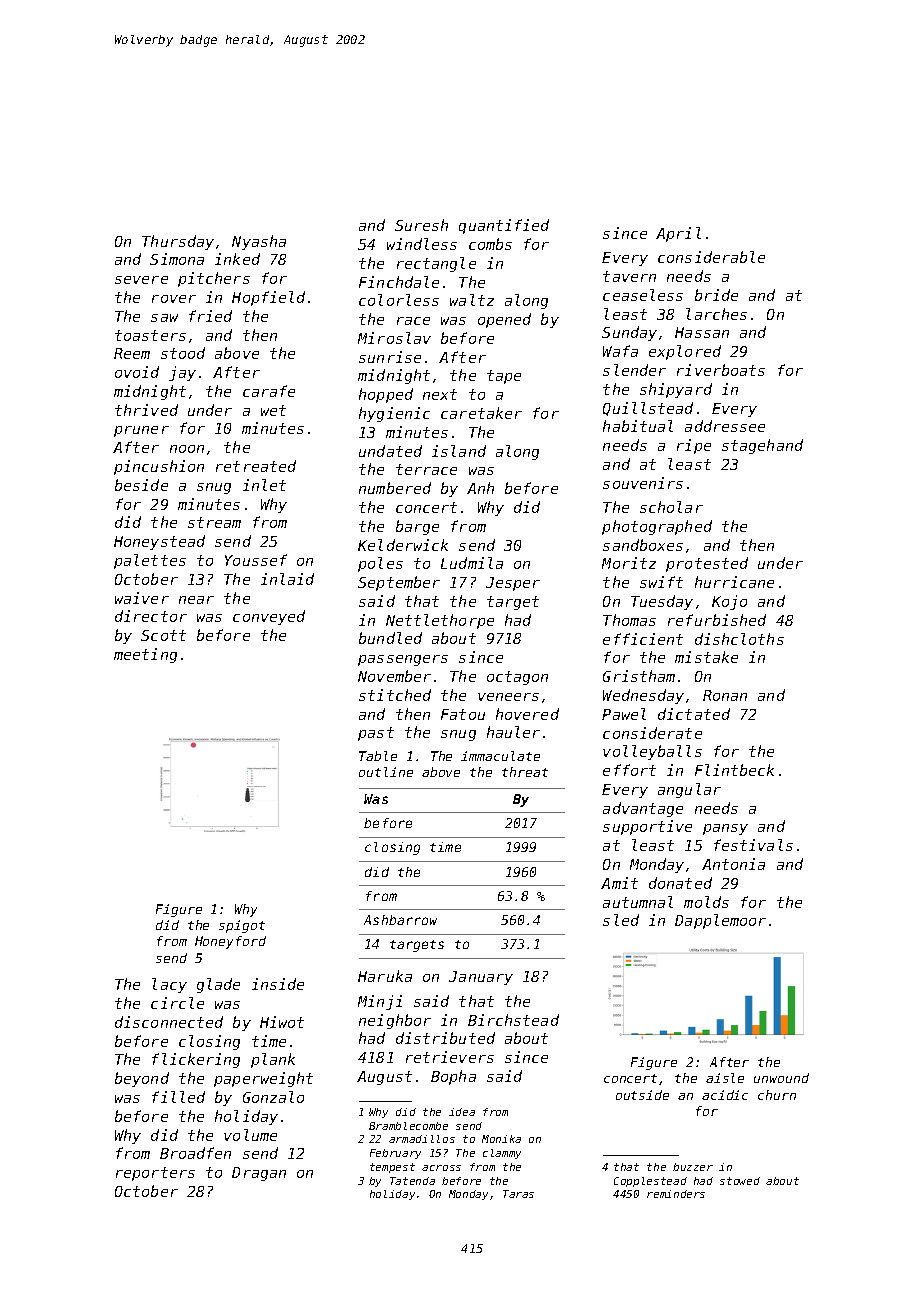 The height and width of the image is (1308, 924). I want to click on near, so click(196, 600).
